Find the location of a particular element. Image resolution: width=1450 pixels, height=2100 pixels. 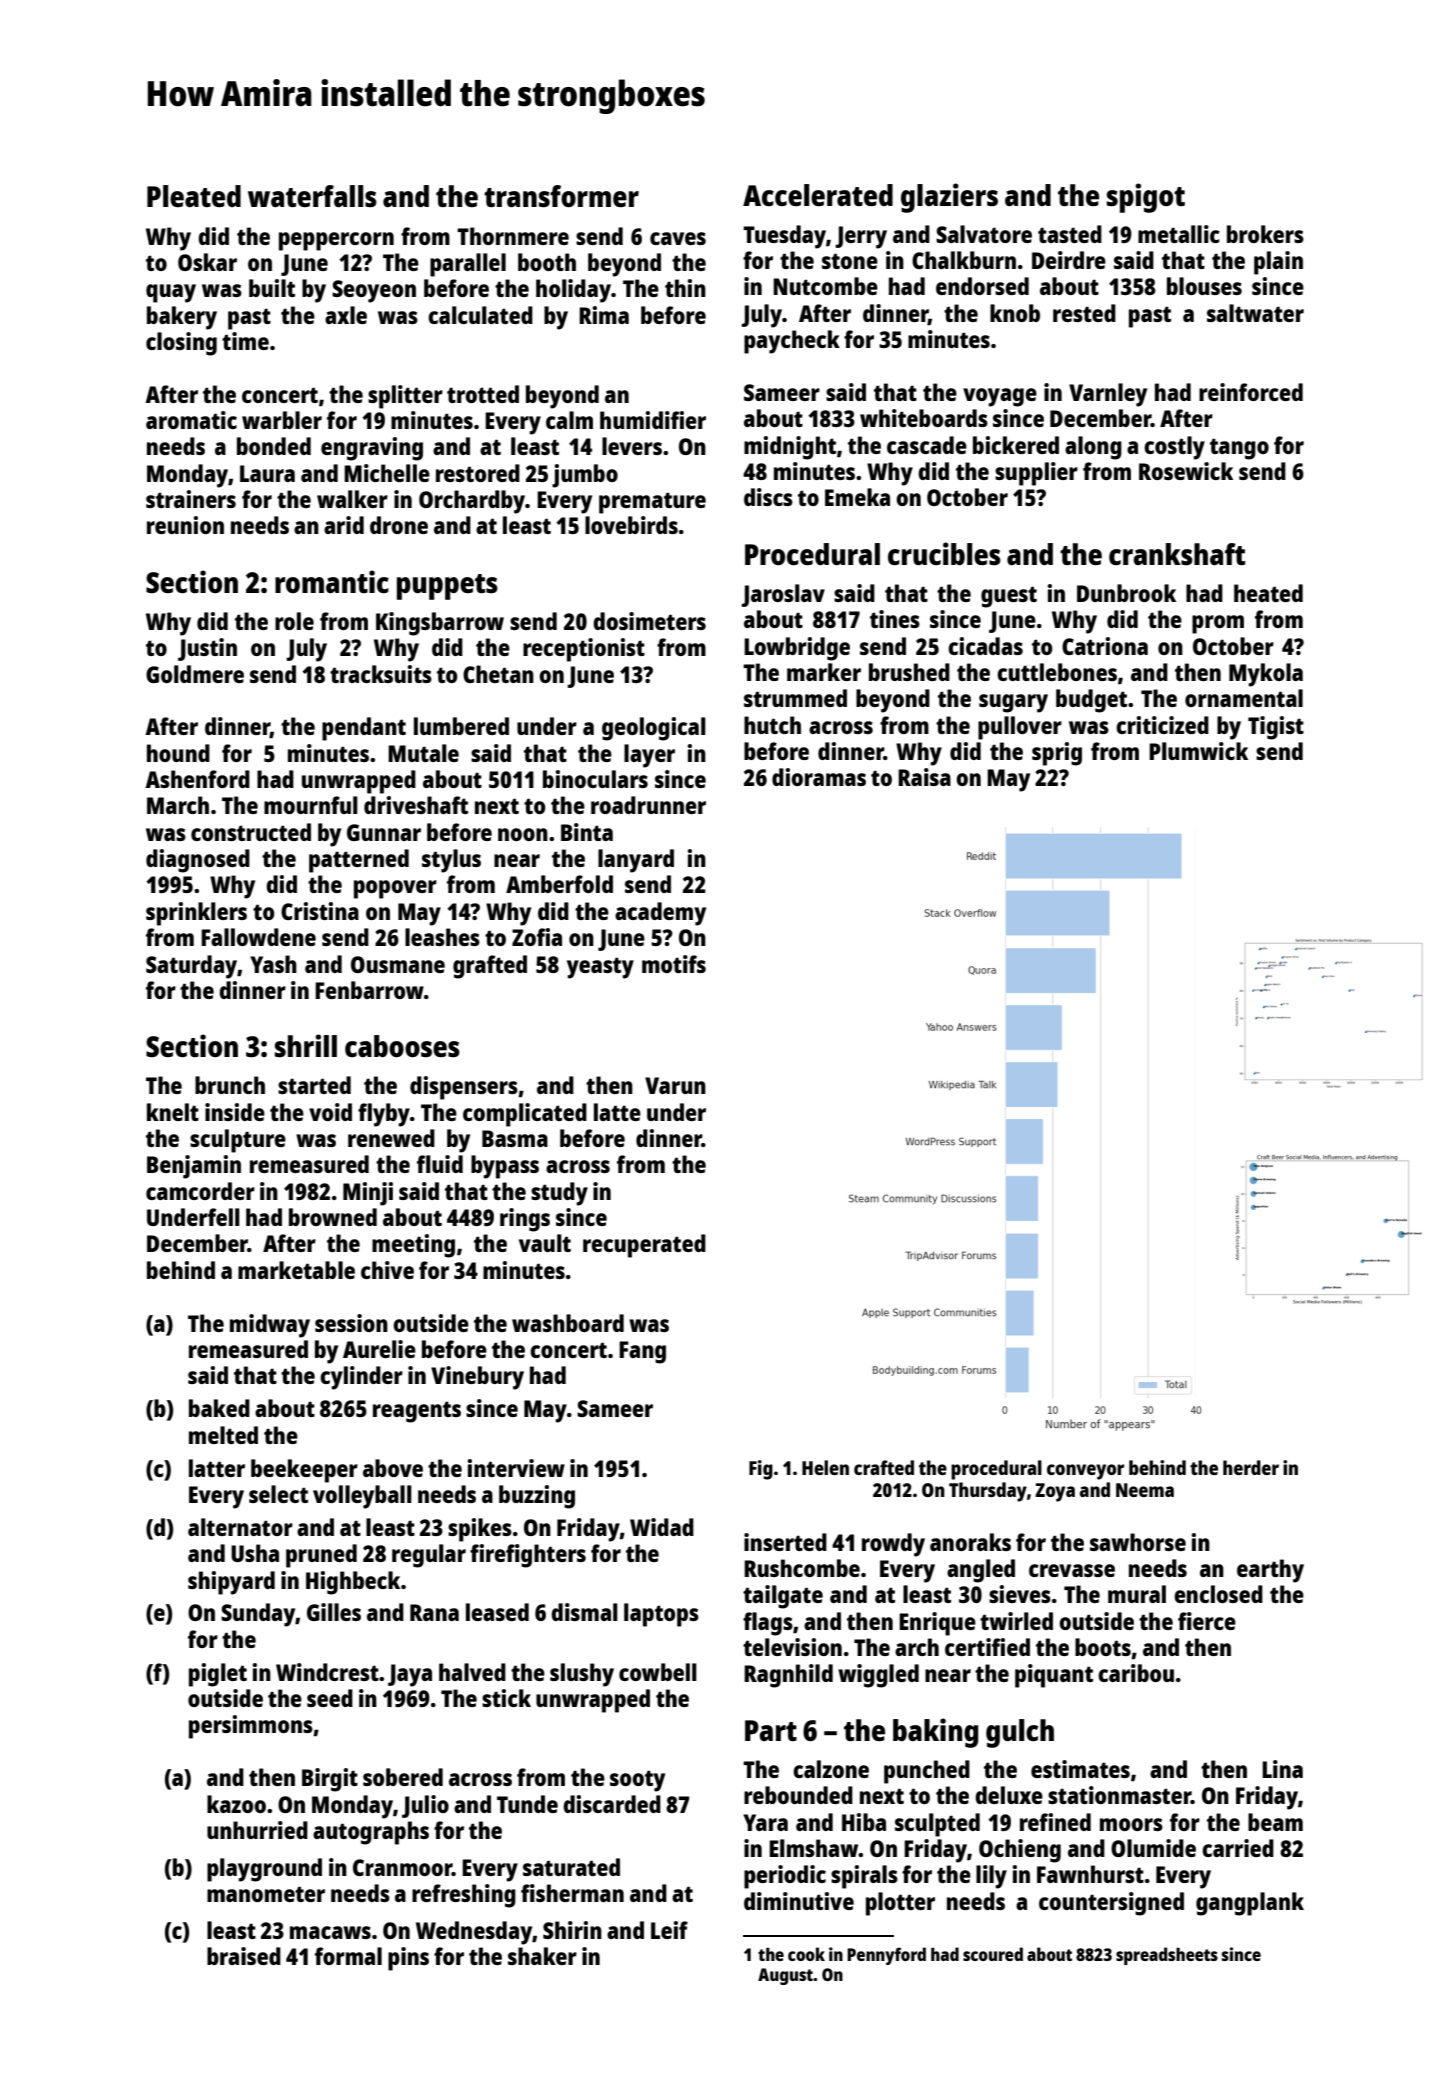

Helen is located at coordinates (825, 1467).
